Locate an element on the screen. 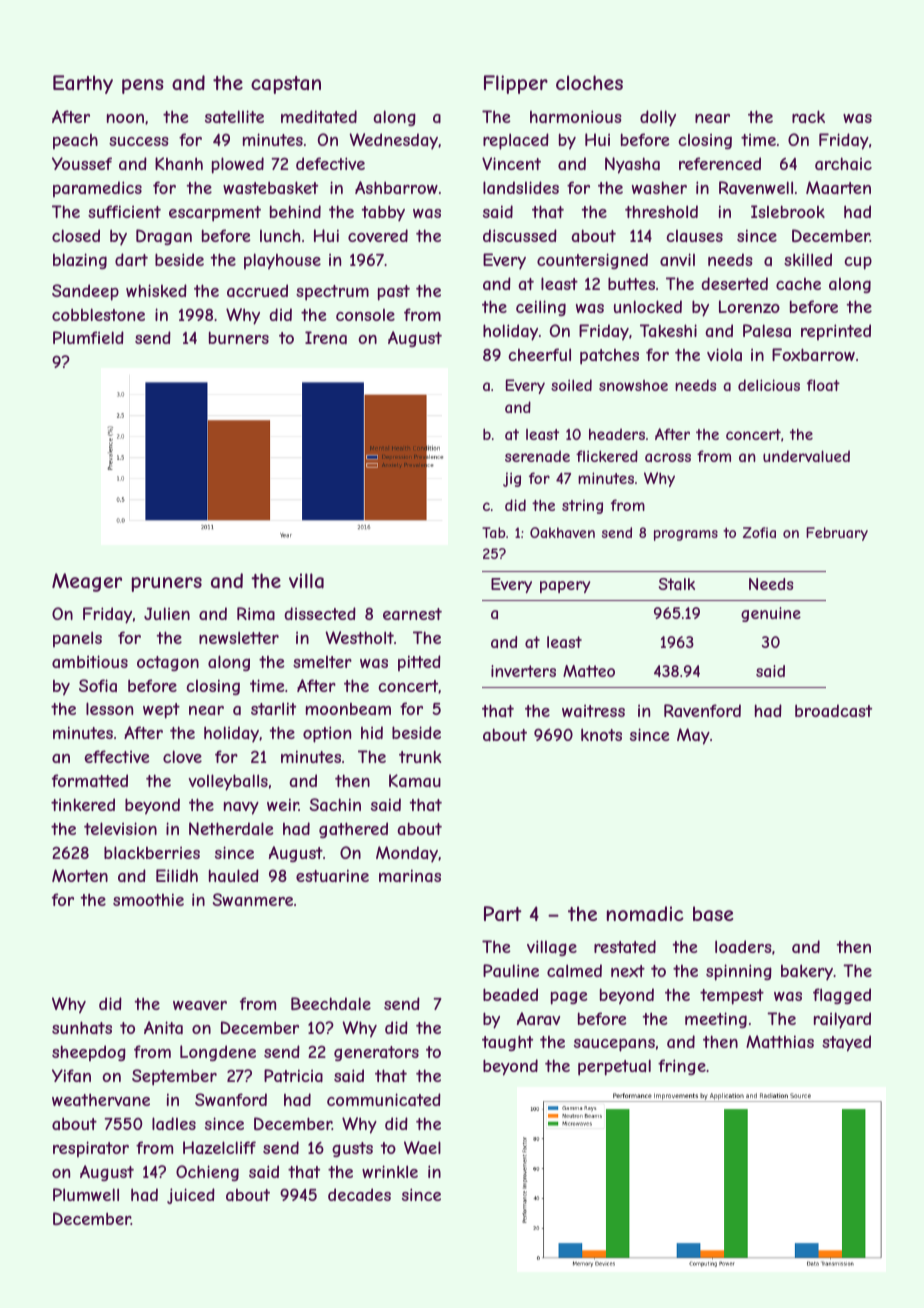  Part is located at coordinates (503, 914).
